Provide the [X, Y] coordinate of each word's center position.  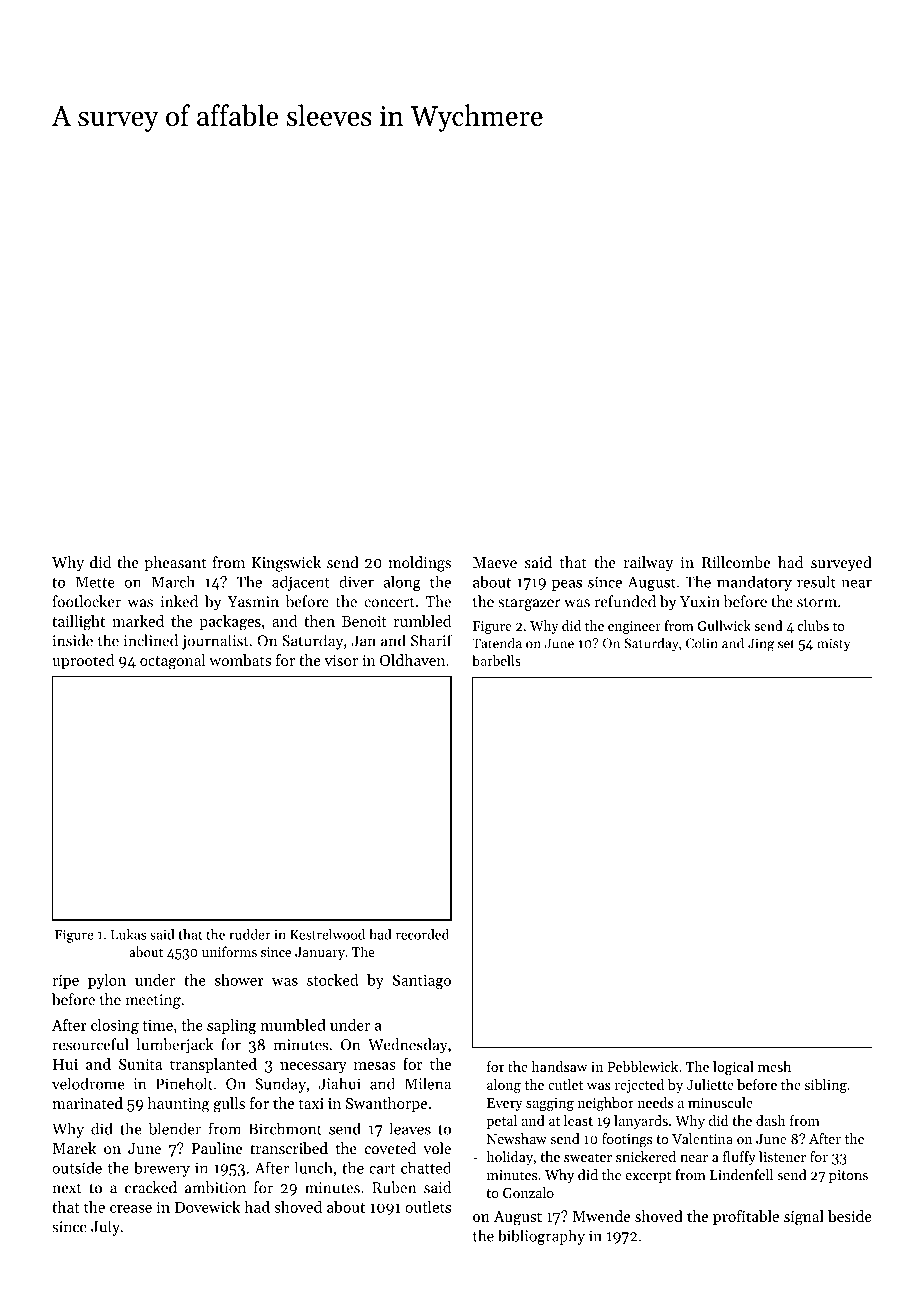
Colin [702, 643]
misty [834, 644]
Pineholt [184, 1083]
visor [341, 660]
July [105, 1228]
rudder [250, 934]
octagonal [173, 662]
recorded [422, 934]
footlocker [87, 601]
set [786, 644]
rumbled [422, 621]
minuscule [720, 1102]
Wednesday [408, 1046]
